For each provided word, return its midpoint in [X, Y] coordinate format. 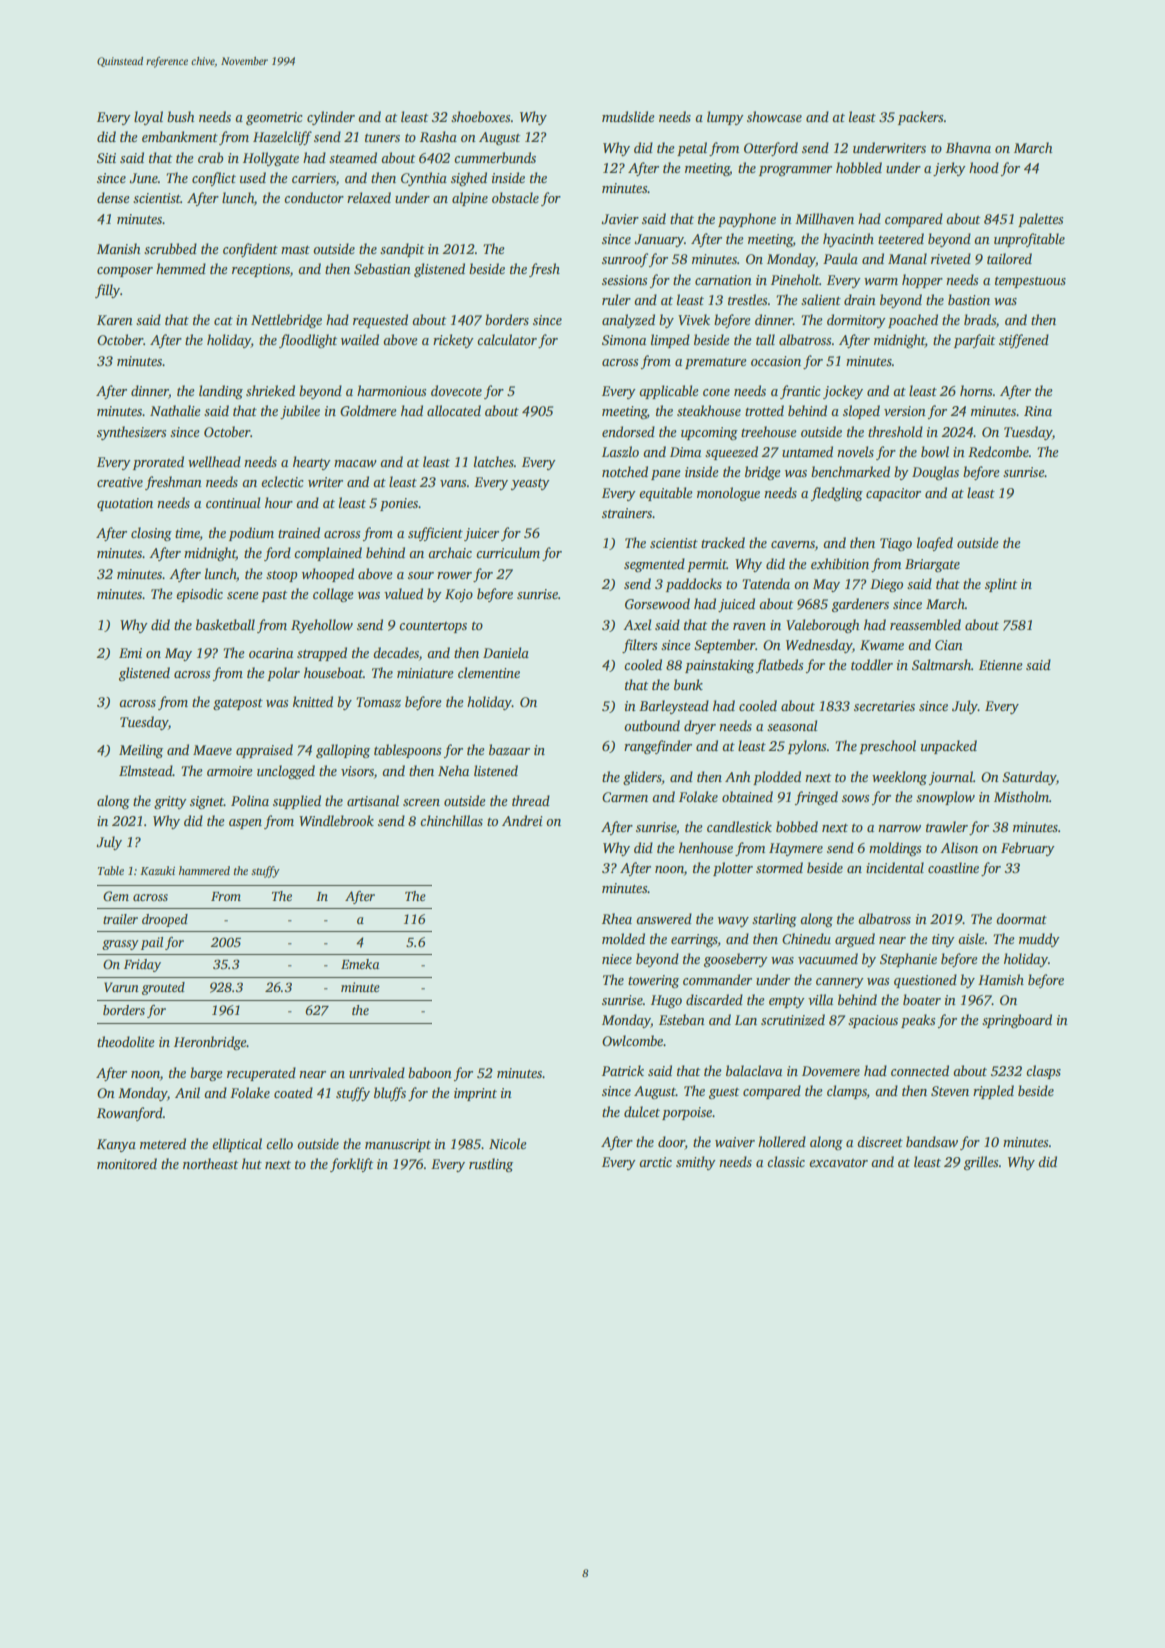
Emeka [360, 964]
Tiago [896, 544]
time [187, 534]
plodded [777, 778]
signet [207, 802]
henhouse [706, 847]
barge [206, 1074]
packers [920, 118]
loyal [148, 118]
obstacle [515, 197]
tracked [723, 542]
